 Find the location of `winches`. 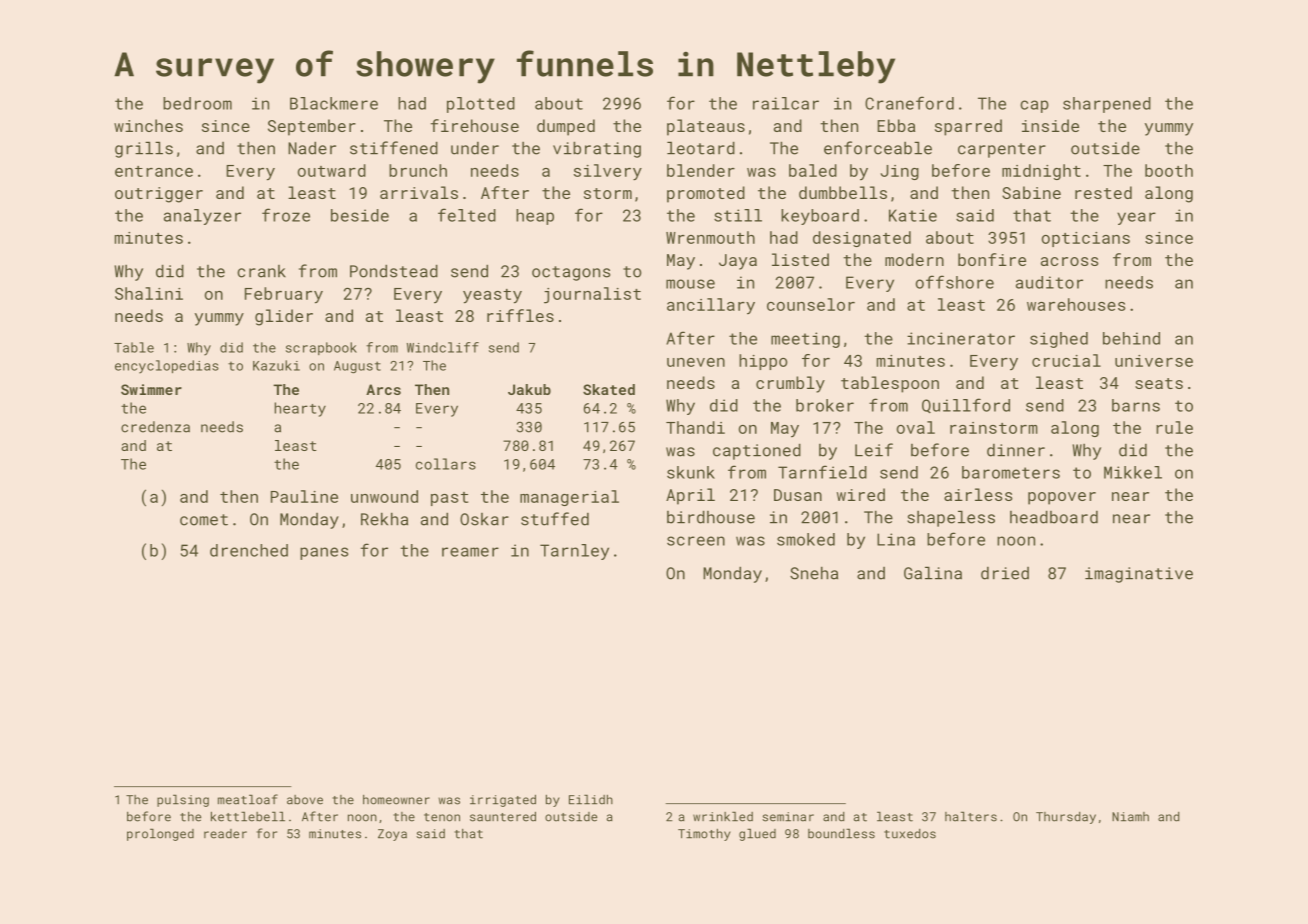

winches is located at coordinates (148, 125).
